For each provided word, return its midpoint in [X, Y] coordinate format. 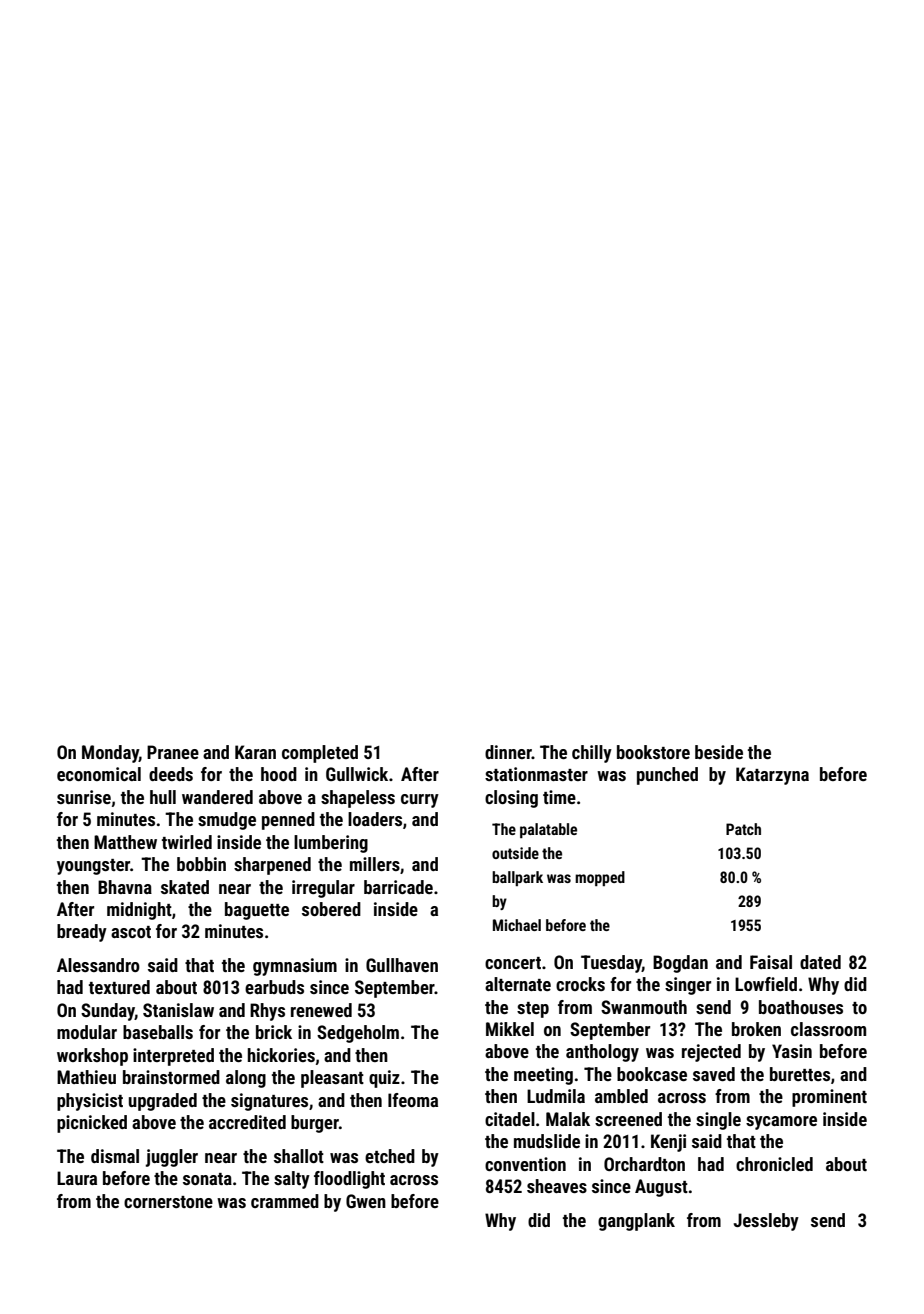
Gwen [366, 1201]
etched [390, 1156]
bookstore [653, 752]
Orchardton [644, 1164]
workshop [92, 1057]
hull [163, 797]
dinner [508, 752]
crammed [285, 1201]
